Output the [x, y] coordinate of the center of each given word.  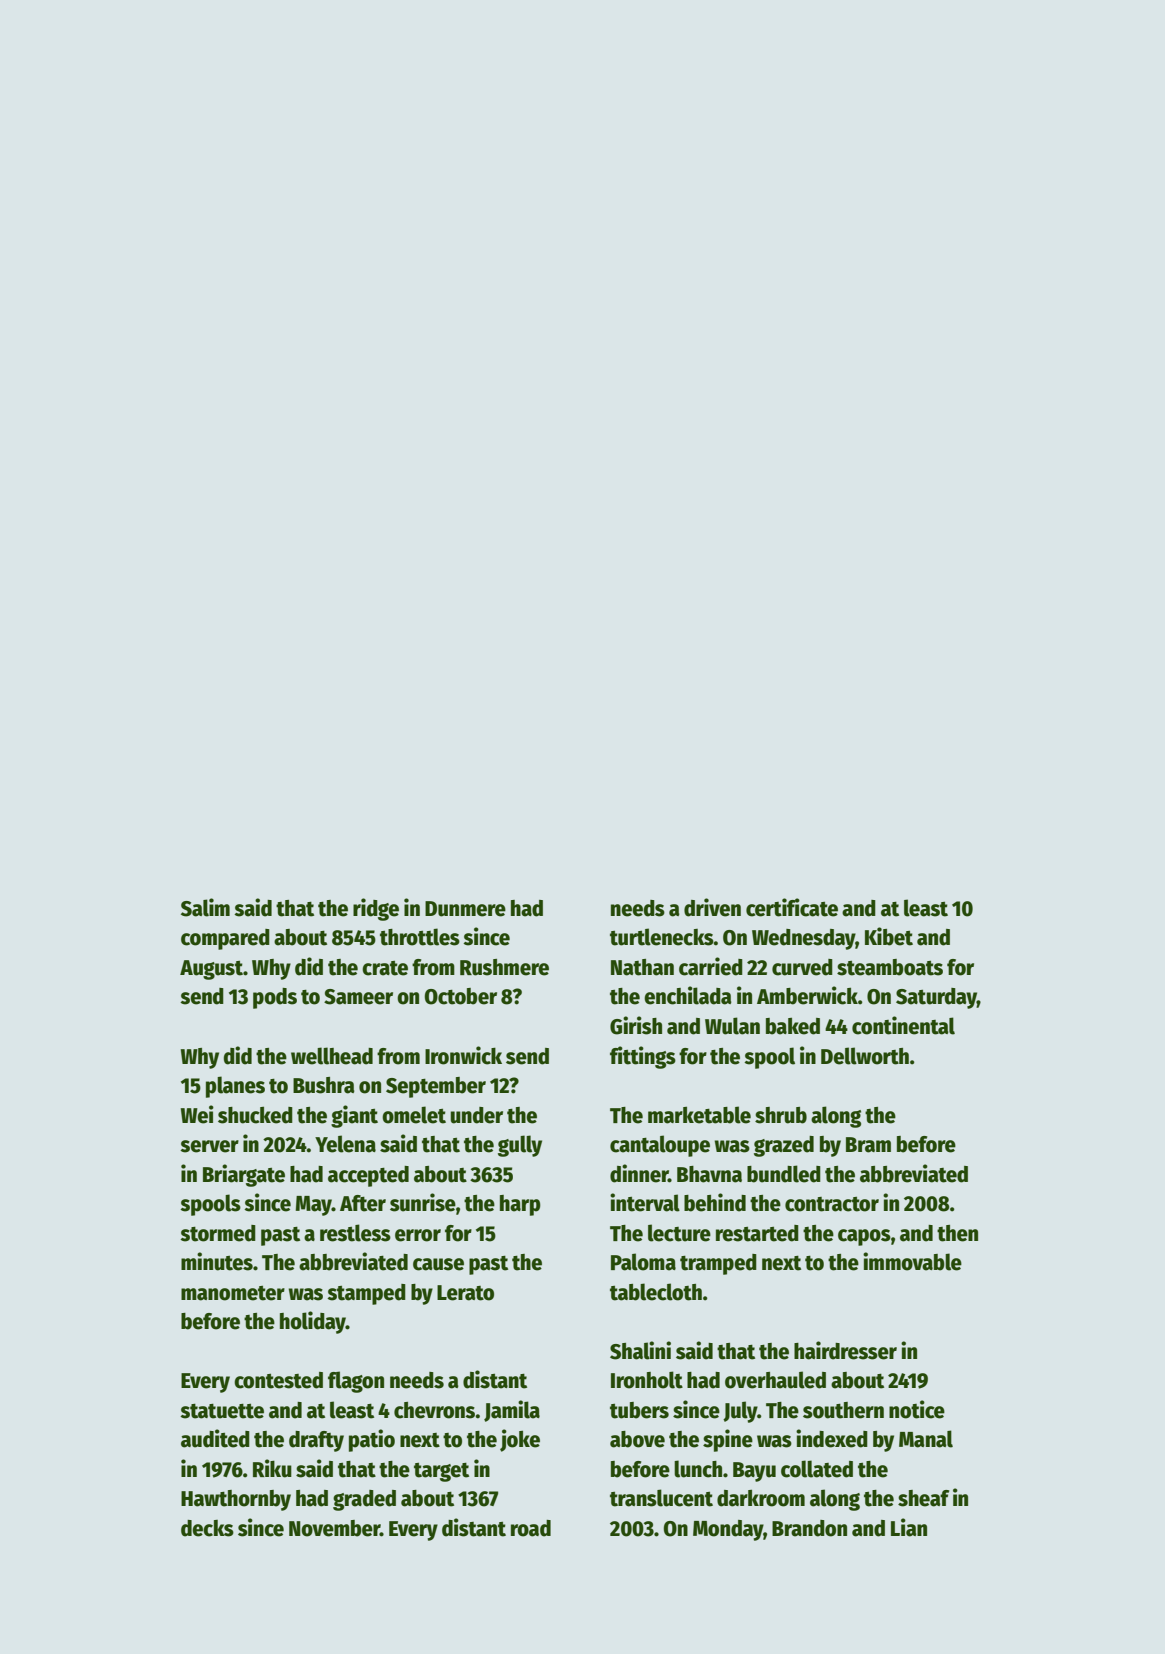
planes [235, 1087]
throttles [420, 937]
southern [843, 1410]
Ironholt [647, 1380]
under [476, 1115]
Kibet [889, 936]
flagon [356, 1382]
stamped [366, 1294]
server [209, 1146]
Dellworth [865, 1056]
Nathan [642, 967]
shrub [781, 1115]
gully [520, 1146]
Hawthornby [236, 1500]
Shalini [640, 1350]
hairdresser [845, 1350]
